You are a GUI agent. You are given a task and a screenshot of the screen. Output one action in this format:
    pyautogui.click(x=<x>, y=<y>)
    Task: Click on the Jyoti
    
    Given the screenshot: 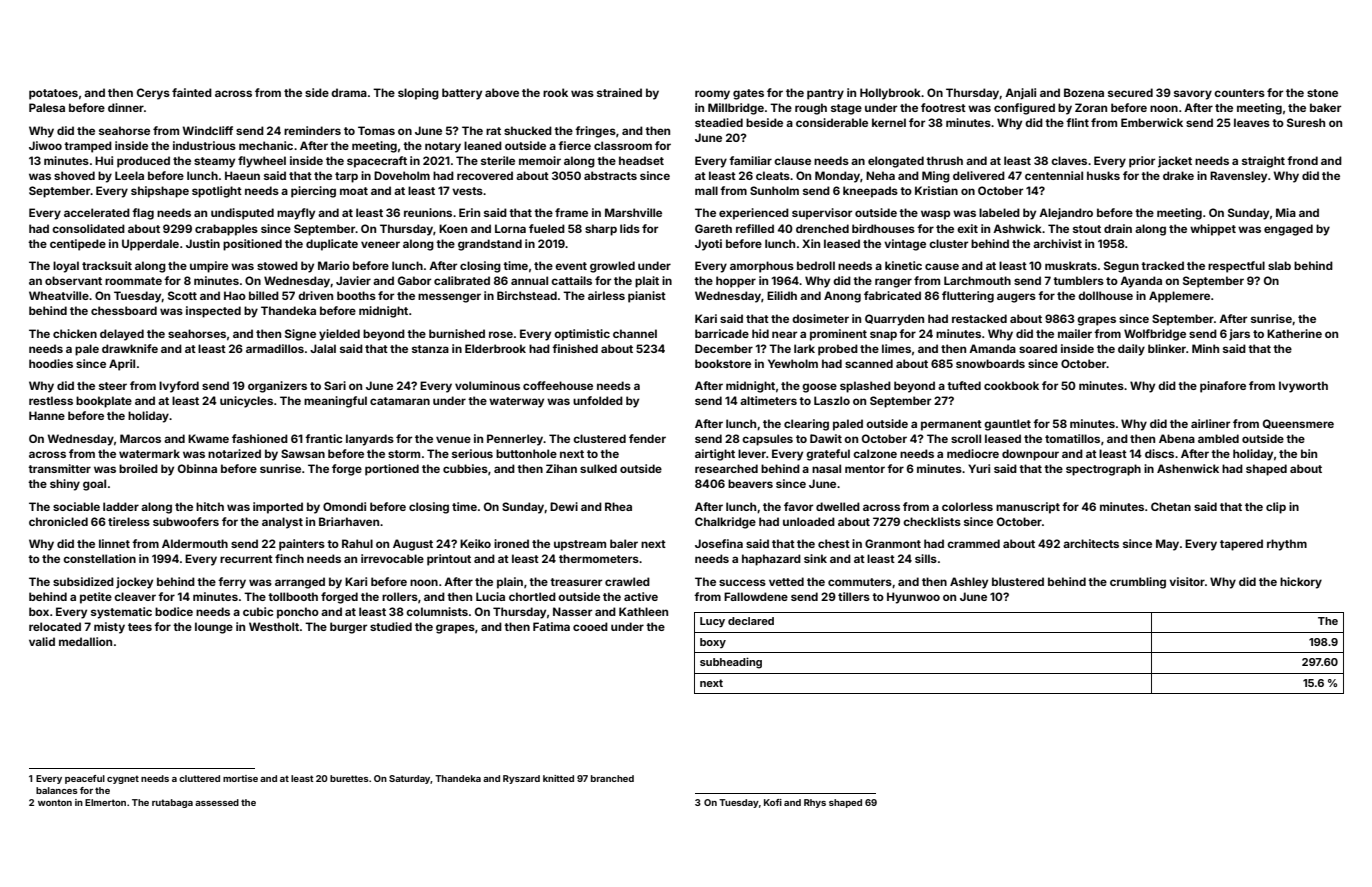 What is the action you would take?
    pyautogui.click(x=708, y=245)
